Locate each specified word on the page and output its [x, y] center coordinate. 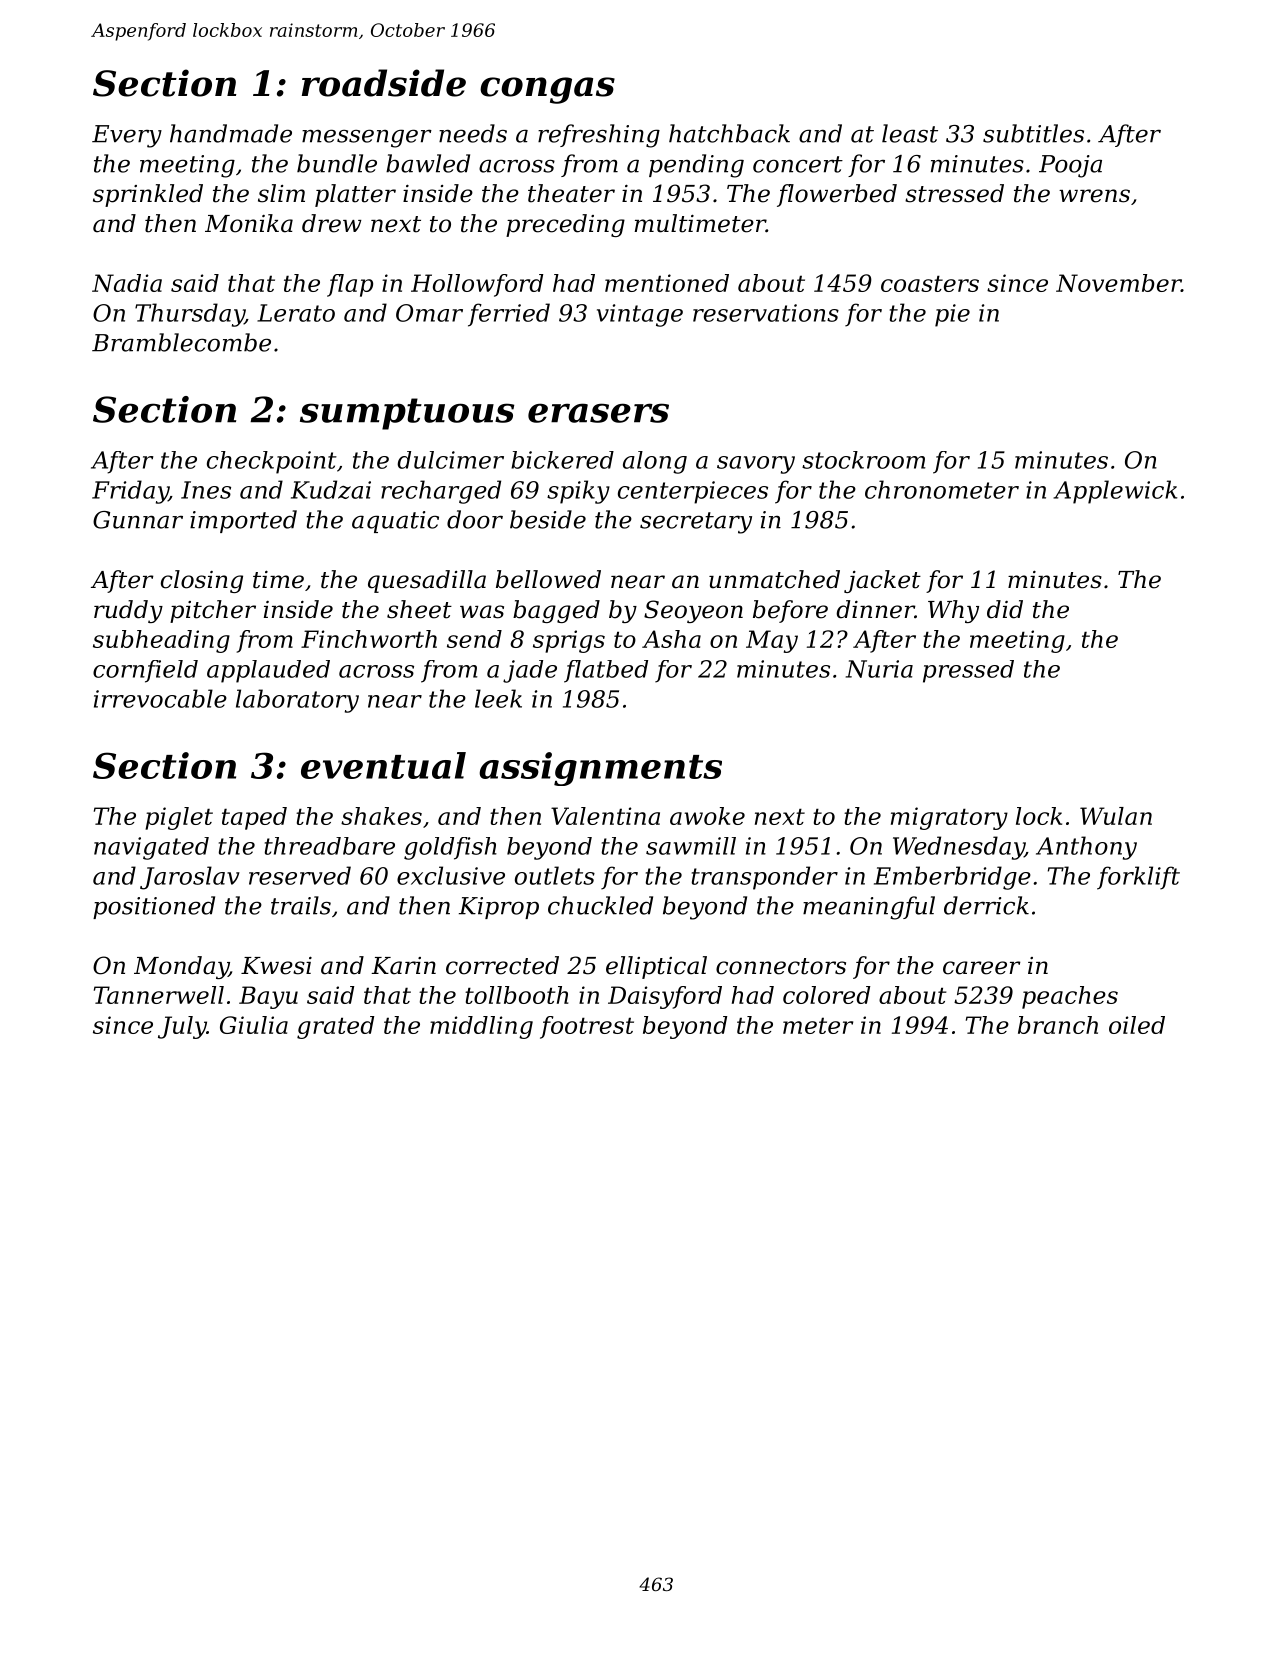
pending [696, 166]
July [182, 1027]
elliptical [656, 967]
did [1005, 609]
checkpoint [272, 462]
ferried [509, 315]
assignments [600, 769]
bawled [428, 163]
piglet [179, 818]
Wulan [1116, 816]
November [1118, 283]
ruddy [128, 611]
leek [498, 698]
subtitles [1033, 133]
